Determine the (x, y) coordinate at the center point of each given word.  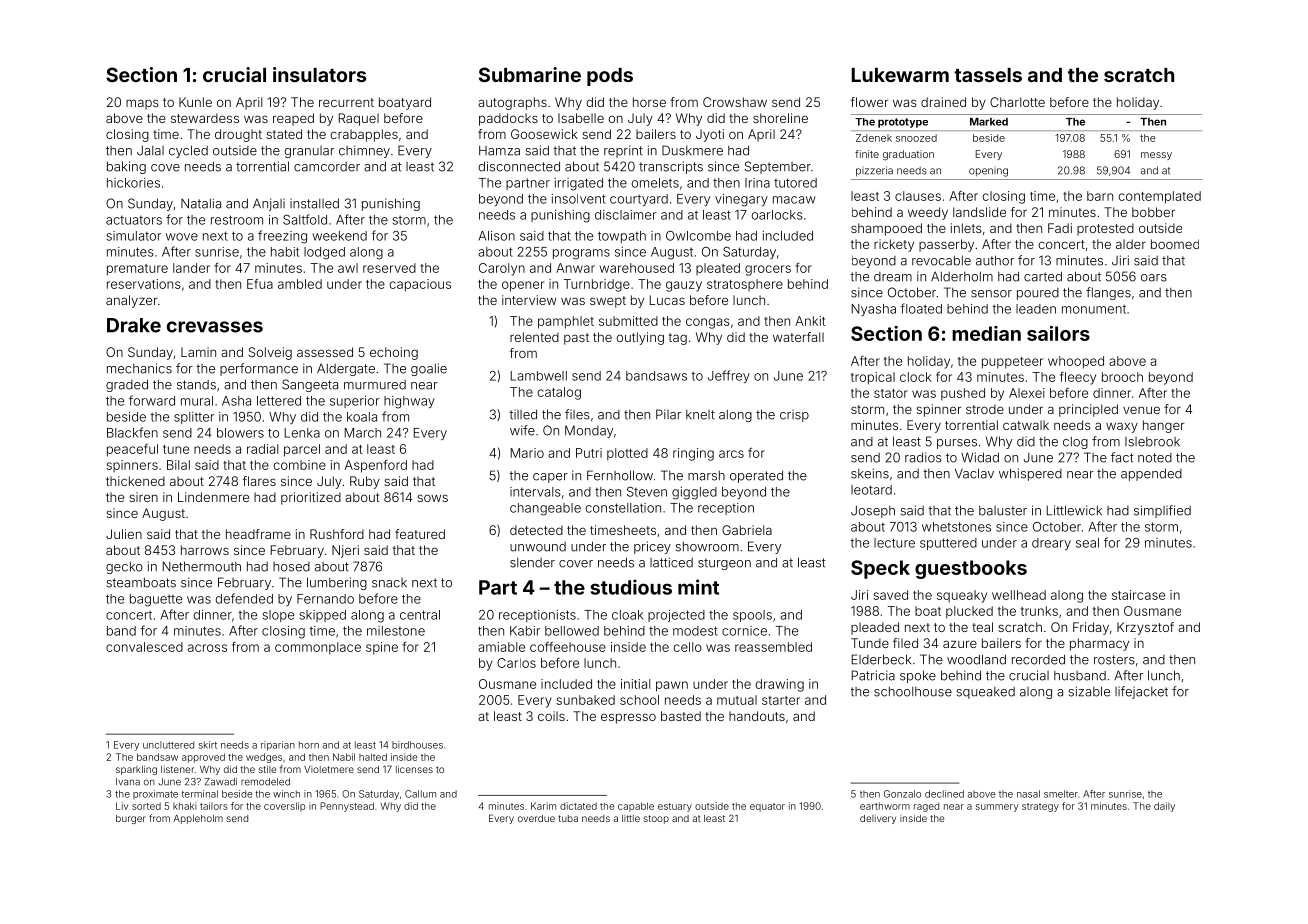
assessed (325, 352)
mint (698, 587)
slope (278, 616)
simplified (1162, 511)
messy (1156, 156)
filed (905, 643)
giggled (694, 493)
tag (678, 339)
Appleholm (198, 819)
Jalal (150, 150)
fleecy (1078, 378)
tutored (795, 183)
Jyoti (710, 135)
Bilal (178, 465)
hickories (133, 183)
